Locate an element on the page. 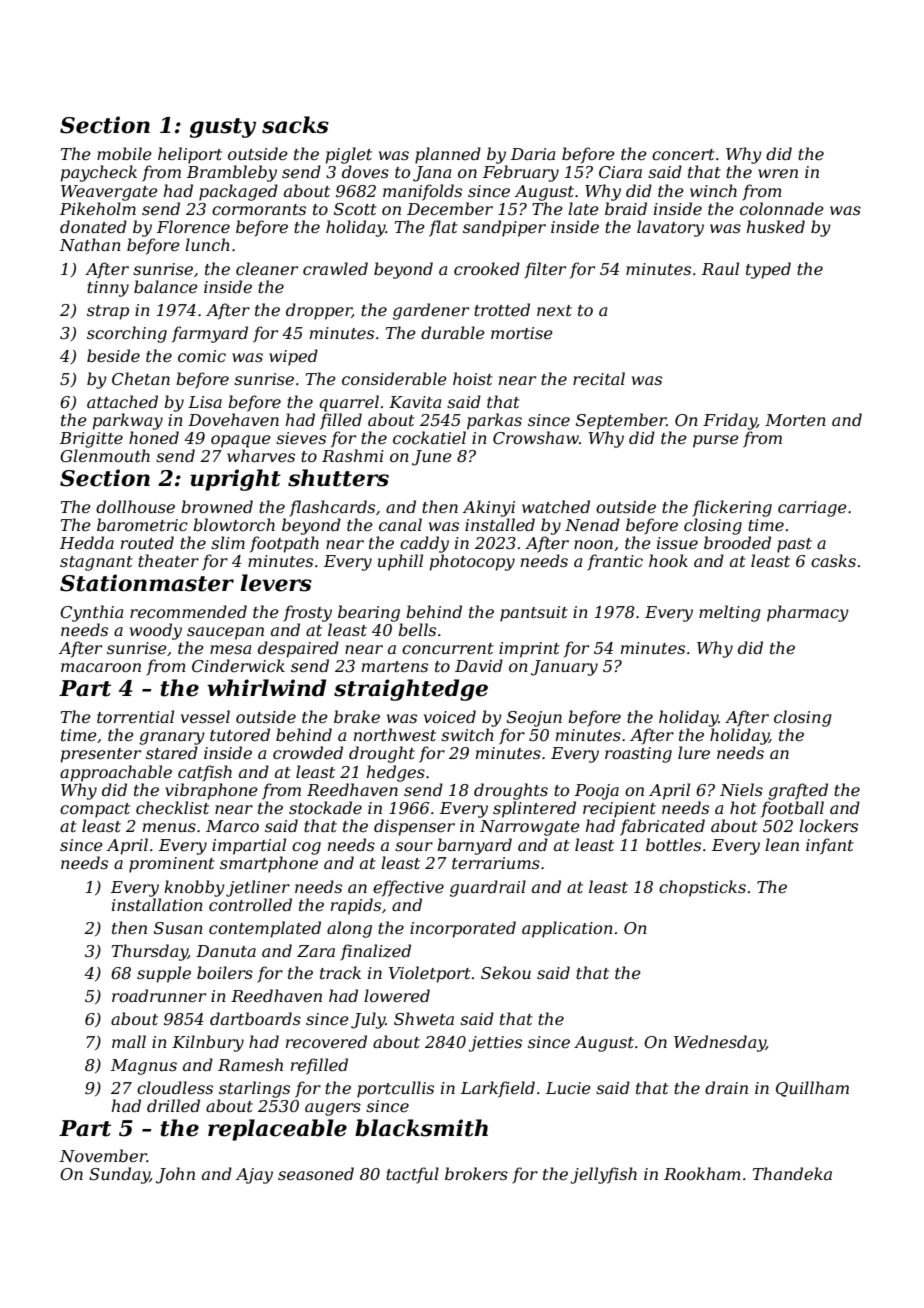 This document has height=1308, width=924. lavatory is located at coordinates (670, 228).
